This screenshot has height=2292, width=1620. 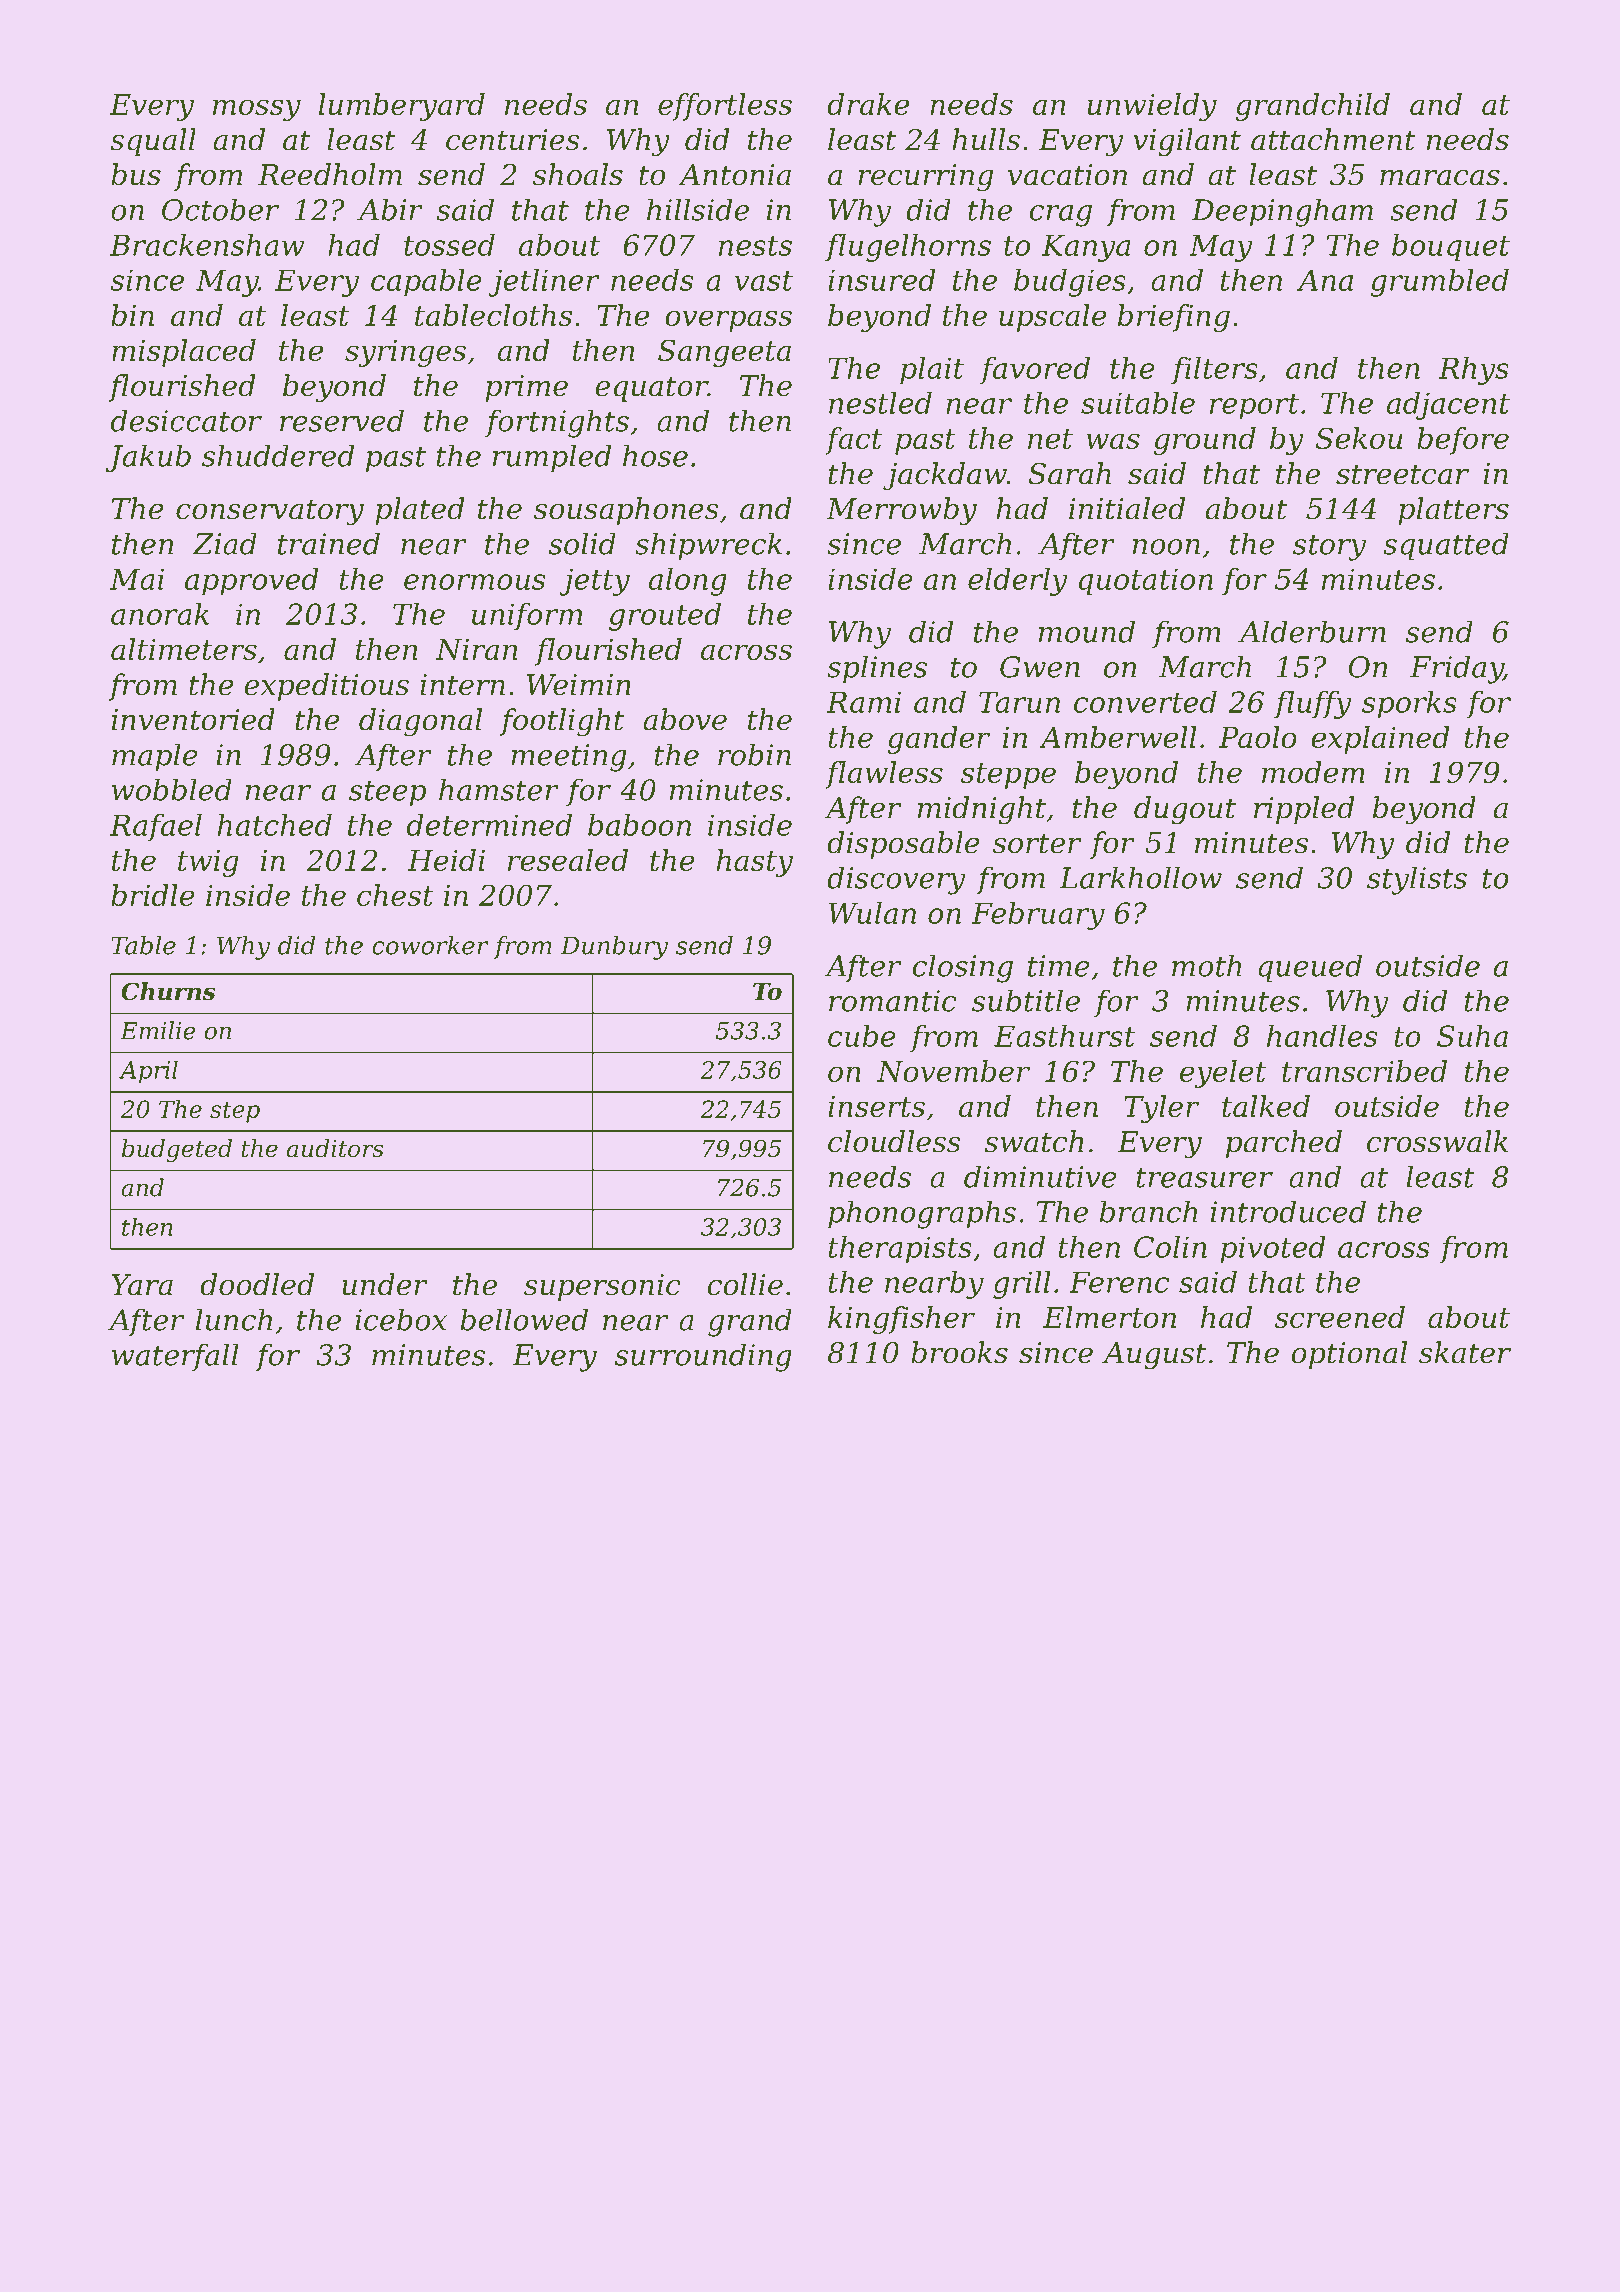 What do you see at coordinates (175, 1357) in the screenshot?
I see `waterfall` at bounding box center [175, 1357].
